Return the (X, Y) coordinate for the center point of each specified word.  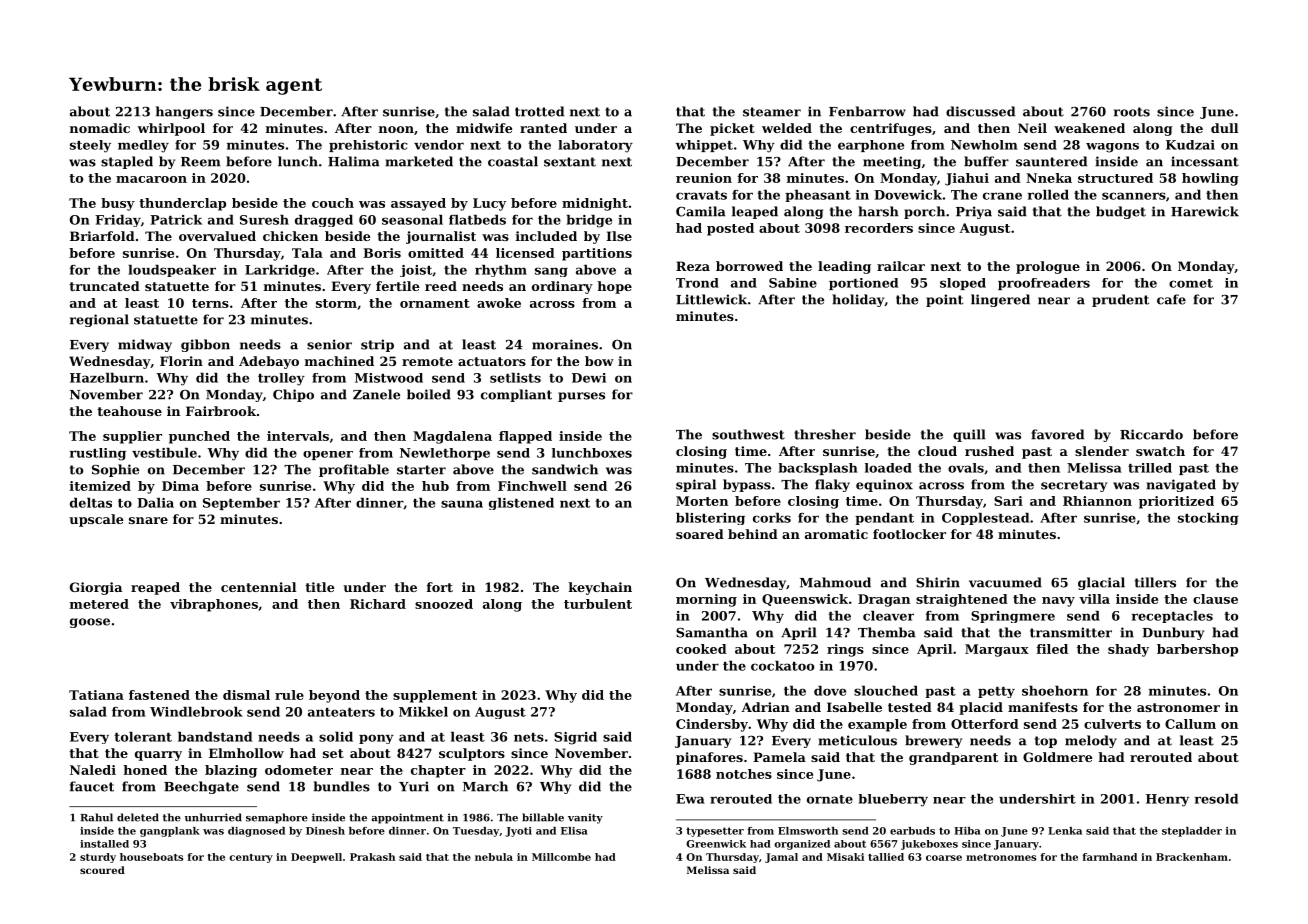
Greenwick (716, 844)
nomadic (100, 128)
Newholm (984, 145)
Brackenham (1192, 857)
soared (700, 534)
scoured (102, 870)
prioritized (1176, 502)
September (241, 504)
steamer (772, 112)
